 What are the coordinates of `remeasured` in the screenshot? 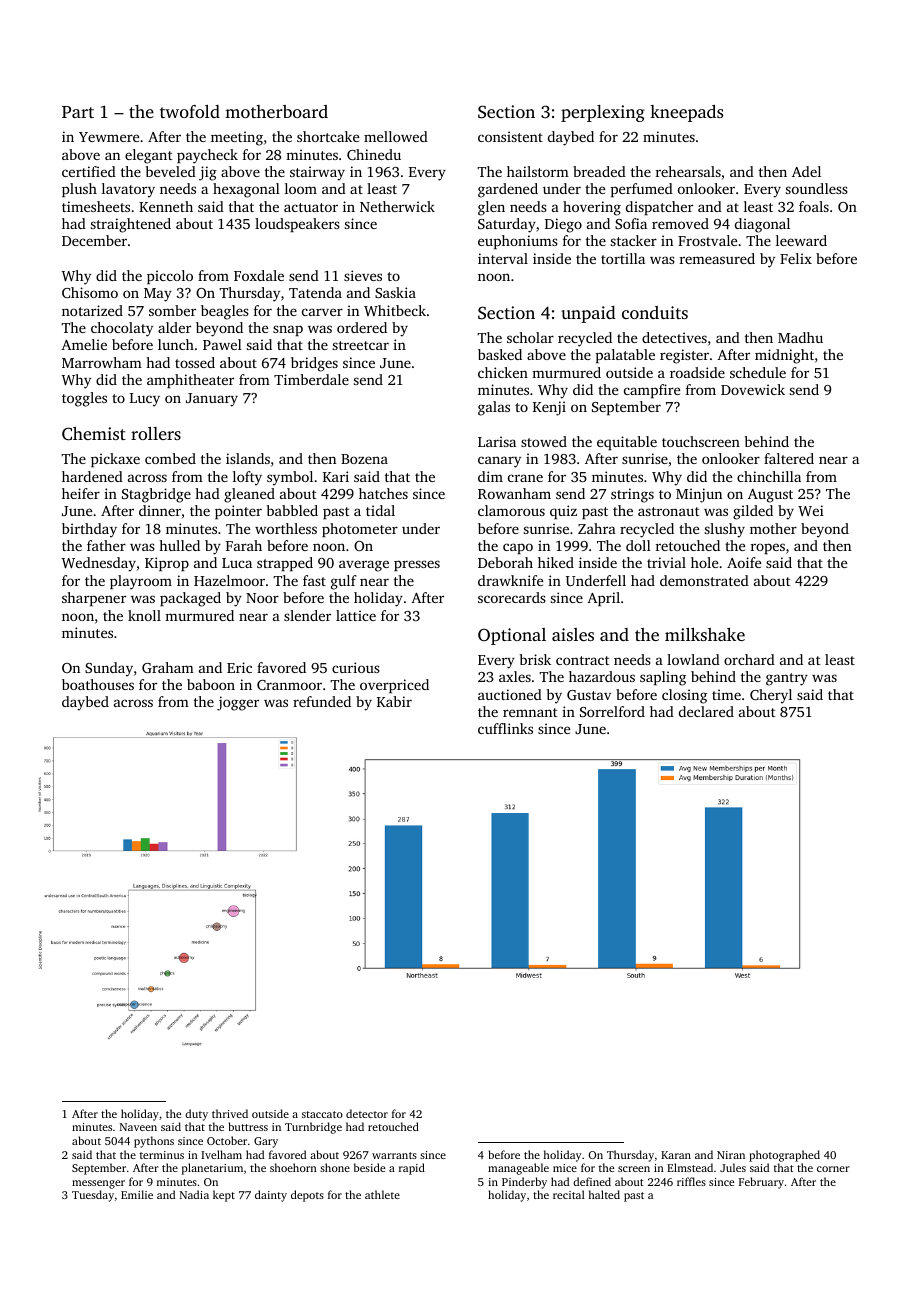 It's located at (717, 258).
